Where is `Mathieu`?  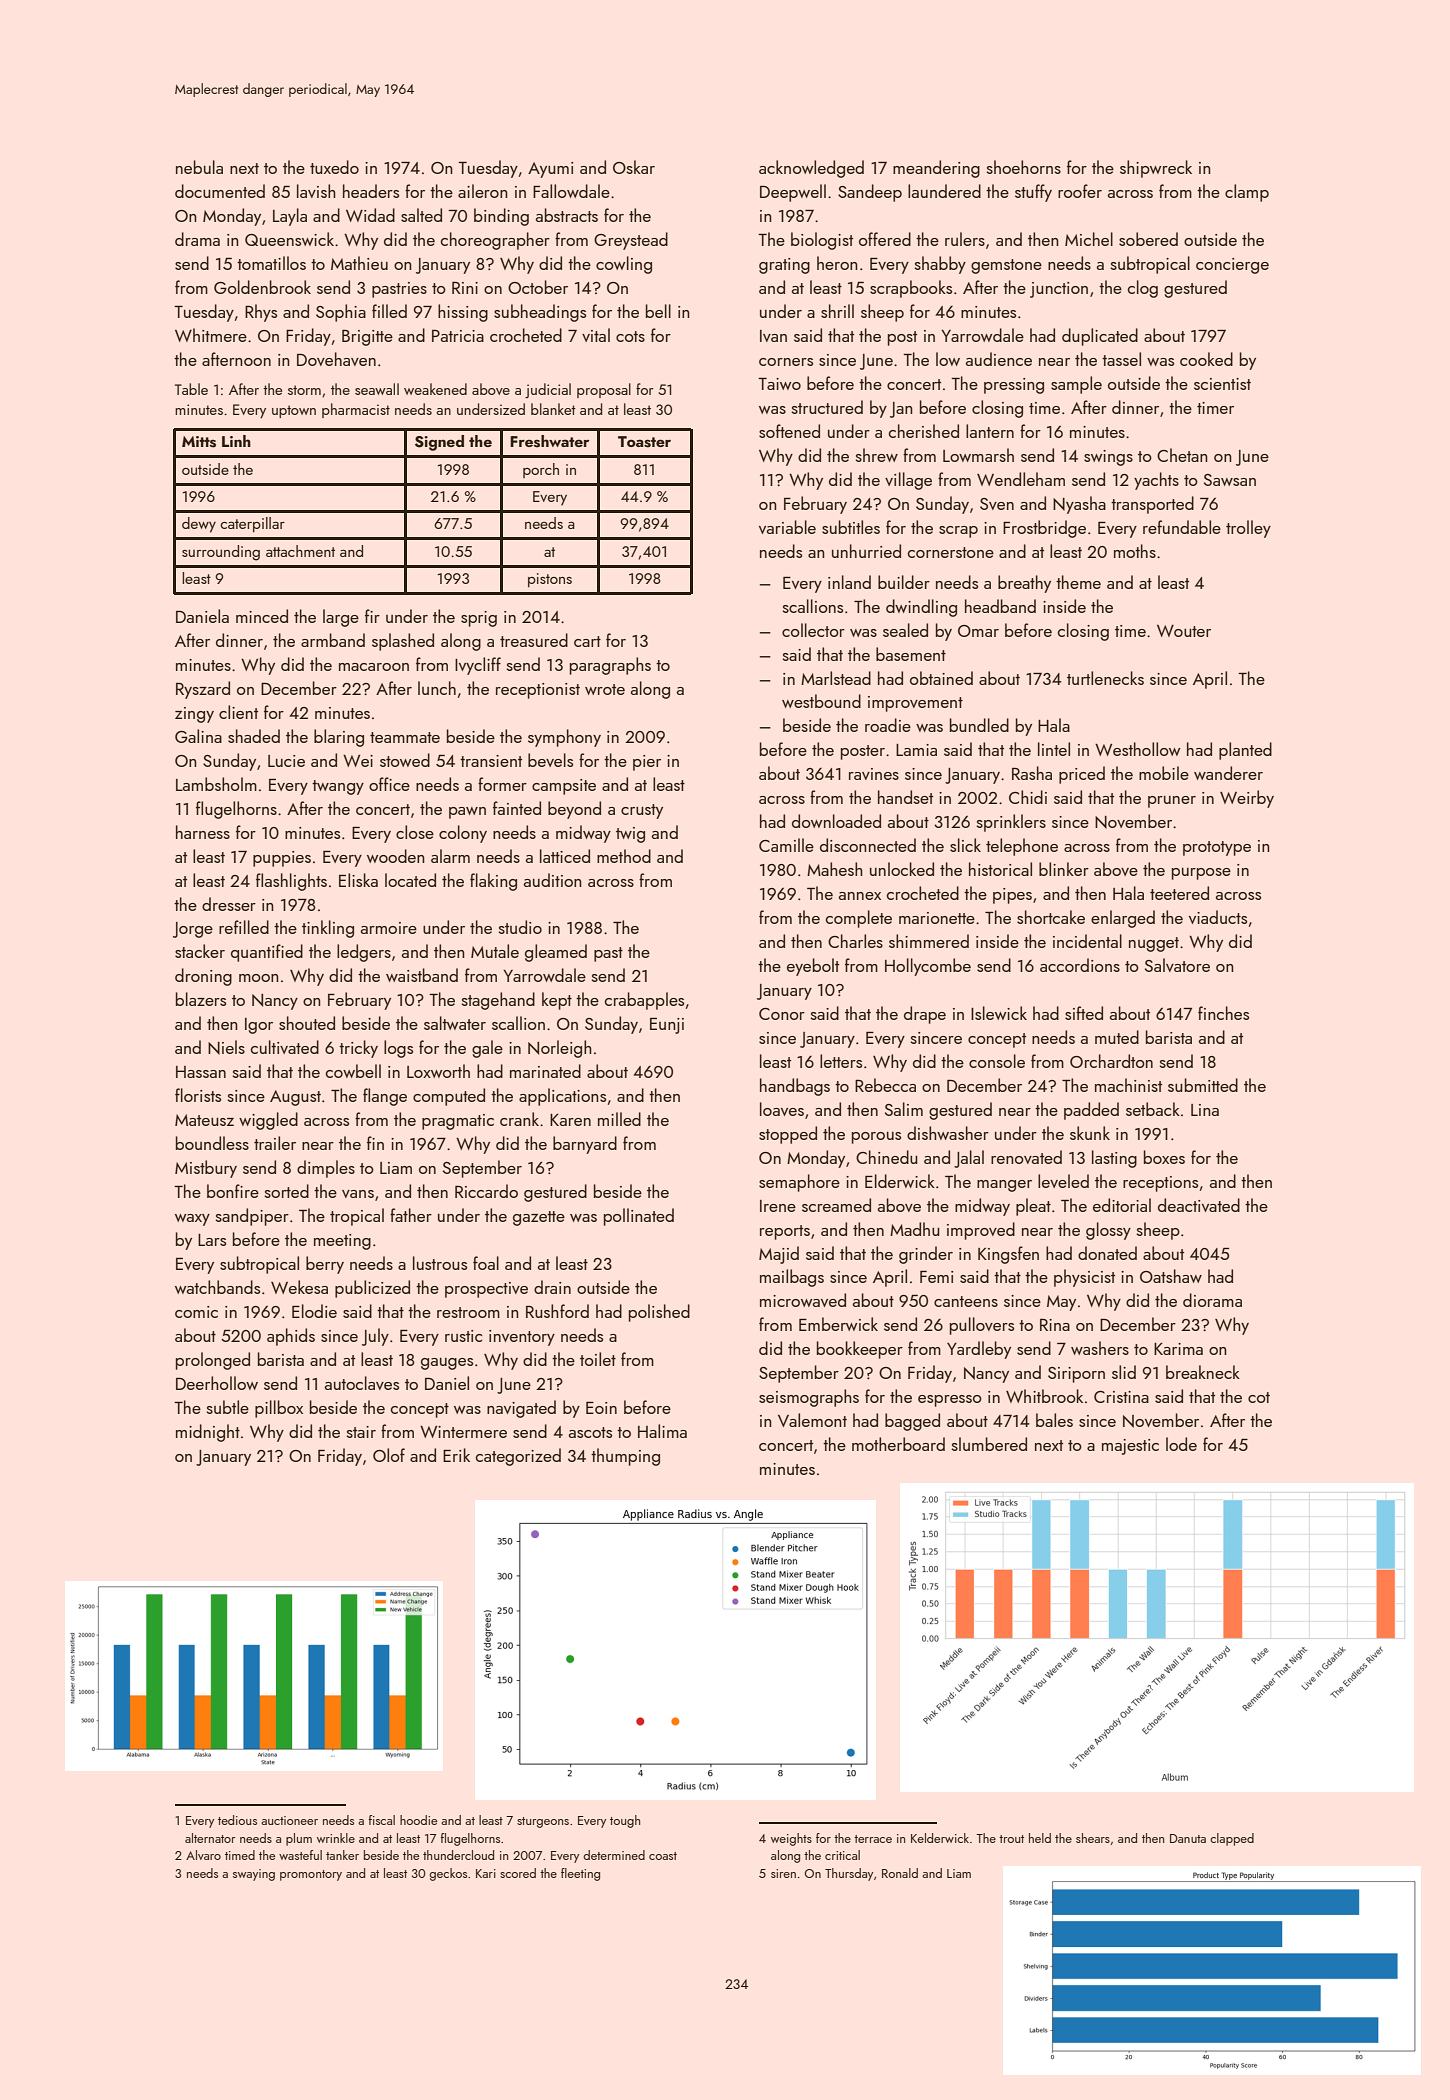
Mathieu is located at coordinates (359, 263).
